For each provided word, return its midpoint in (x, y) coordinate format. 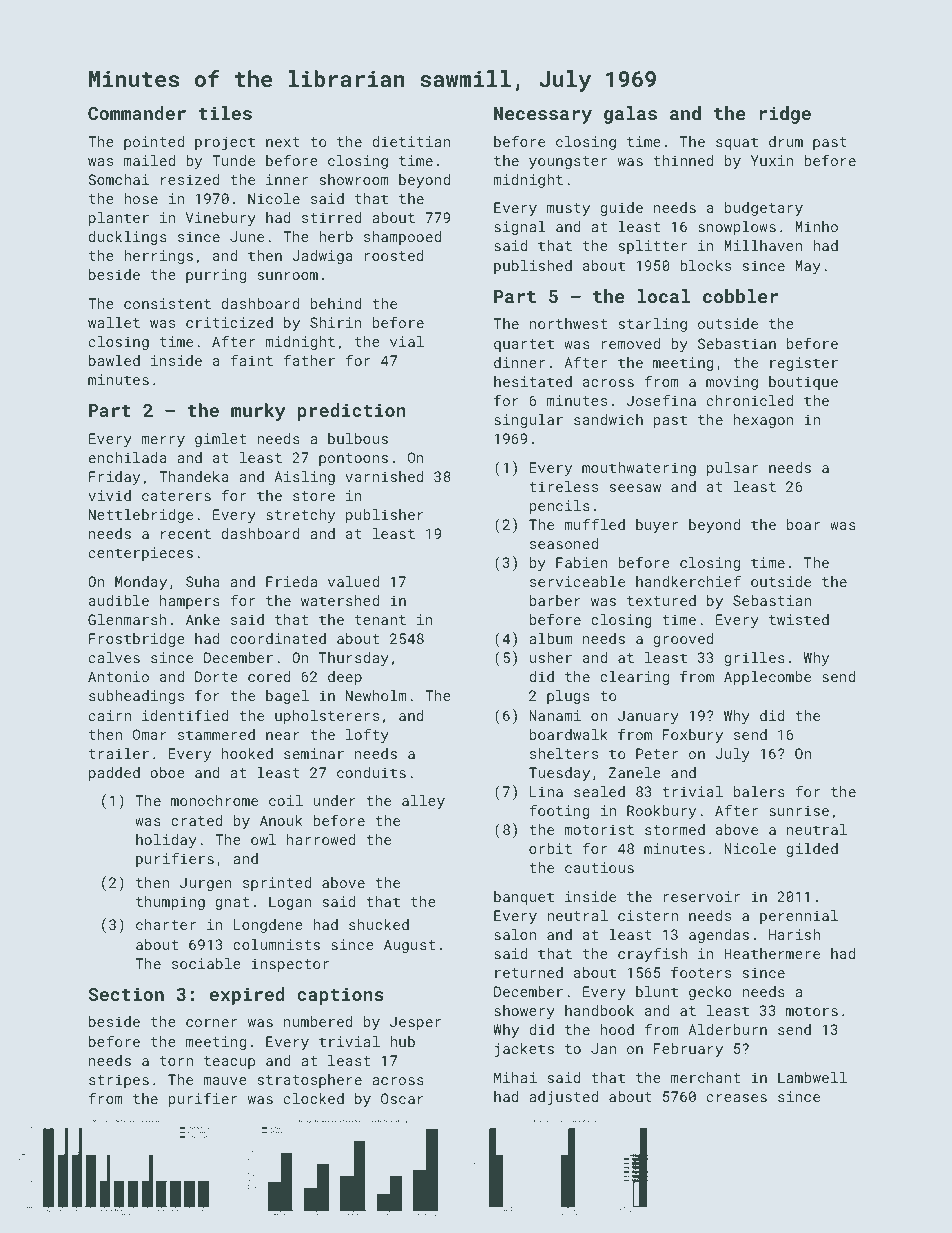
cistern (648, 915)
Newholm (376, 695)
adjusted (563, 1098)
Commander (137, 113)
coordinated (278, 638)
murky (258, 412)
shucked (379, 924)
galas (630, 115)
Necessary (543, 115)
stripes (119, 1081)
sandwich (608, 419)
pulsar (732, 469)
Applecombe (767, 678)
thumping (170, 903)
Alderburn (727, 1029)
